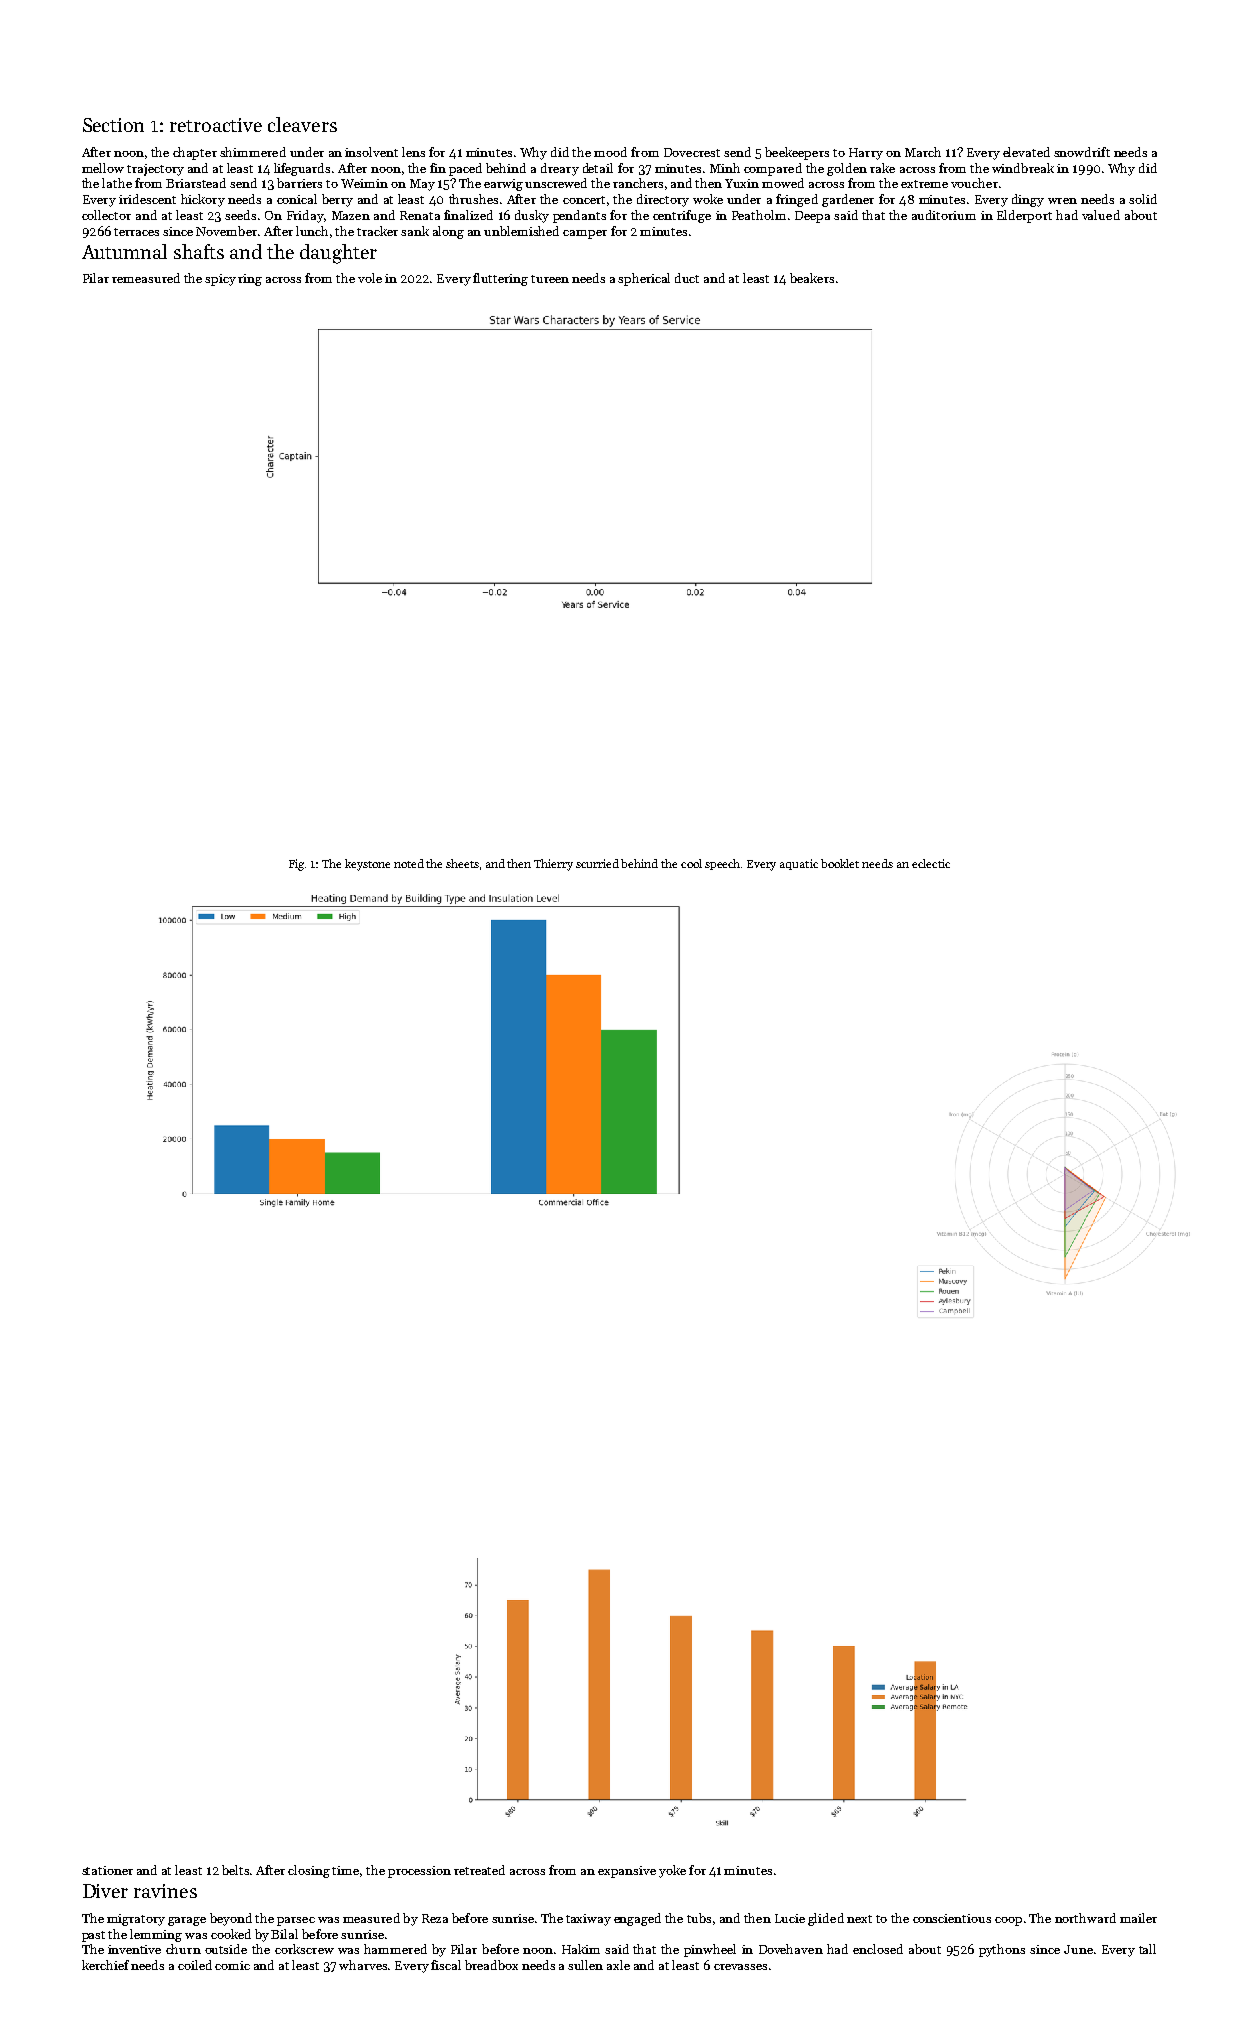 The image size is (1239, 2040). What do you see at coordinates (931, 863) in the image?
I see `eclectic` at bounding box center [931, 863].
